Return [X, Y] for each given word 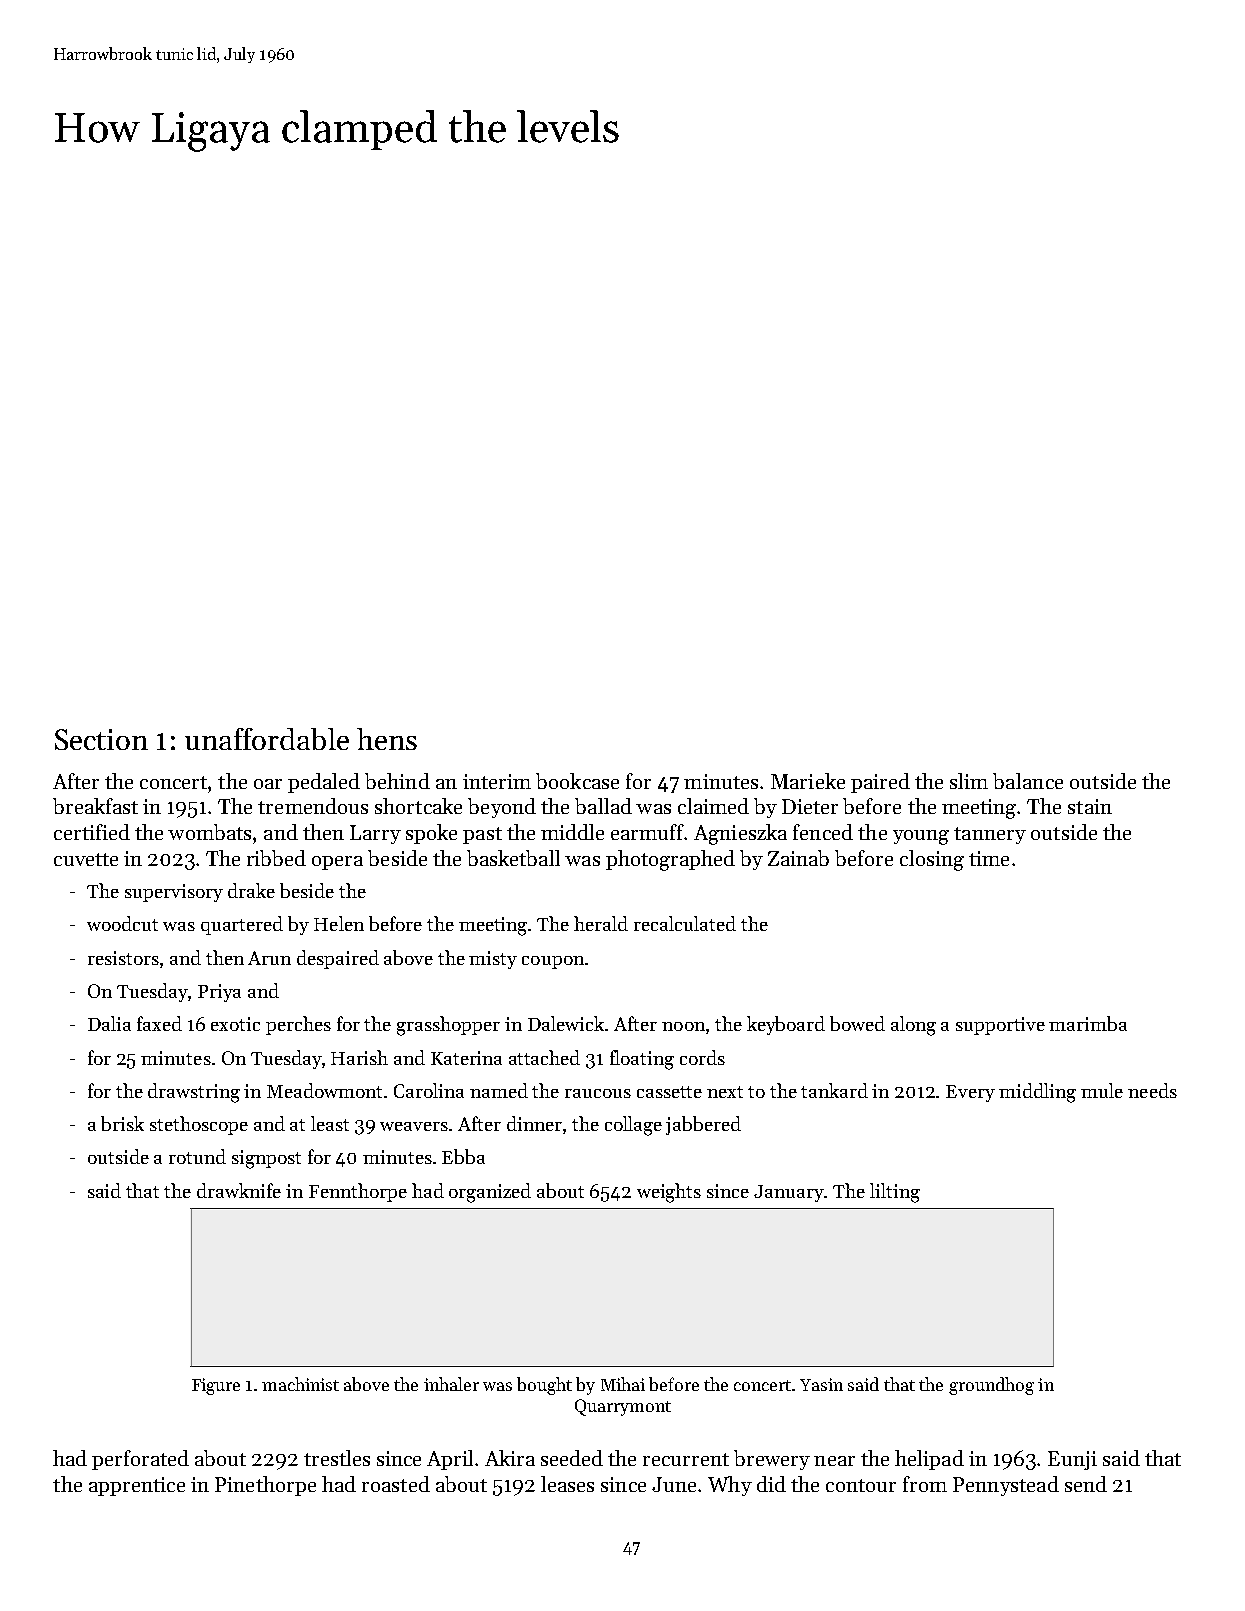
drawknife [239, 1190]
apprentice [137, 1486]
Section [101, 739]
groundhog [991, 1386]
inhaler [451, 1384]
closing [932, 860]
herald [601, 923]
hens [387, 739]
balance [1028, 781]
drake [251, 890]
